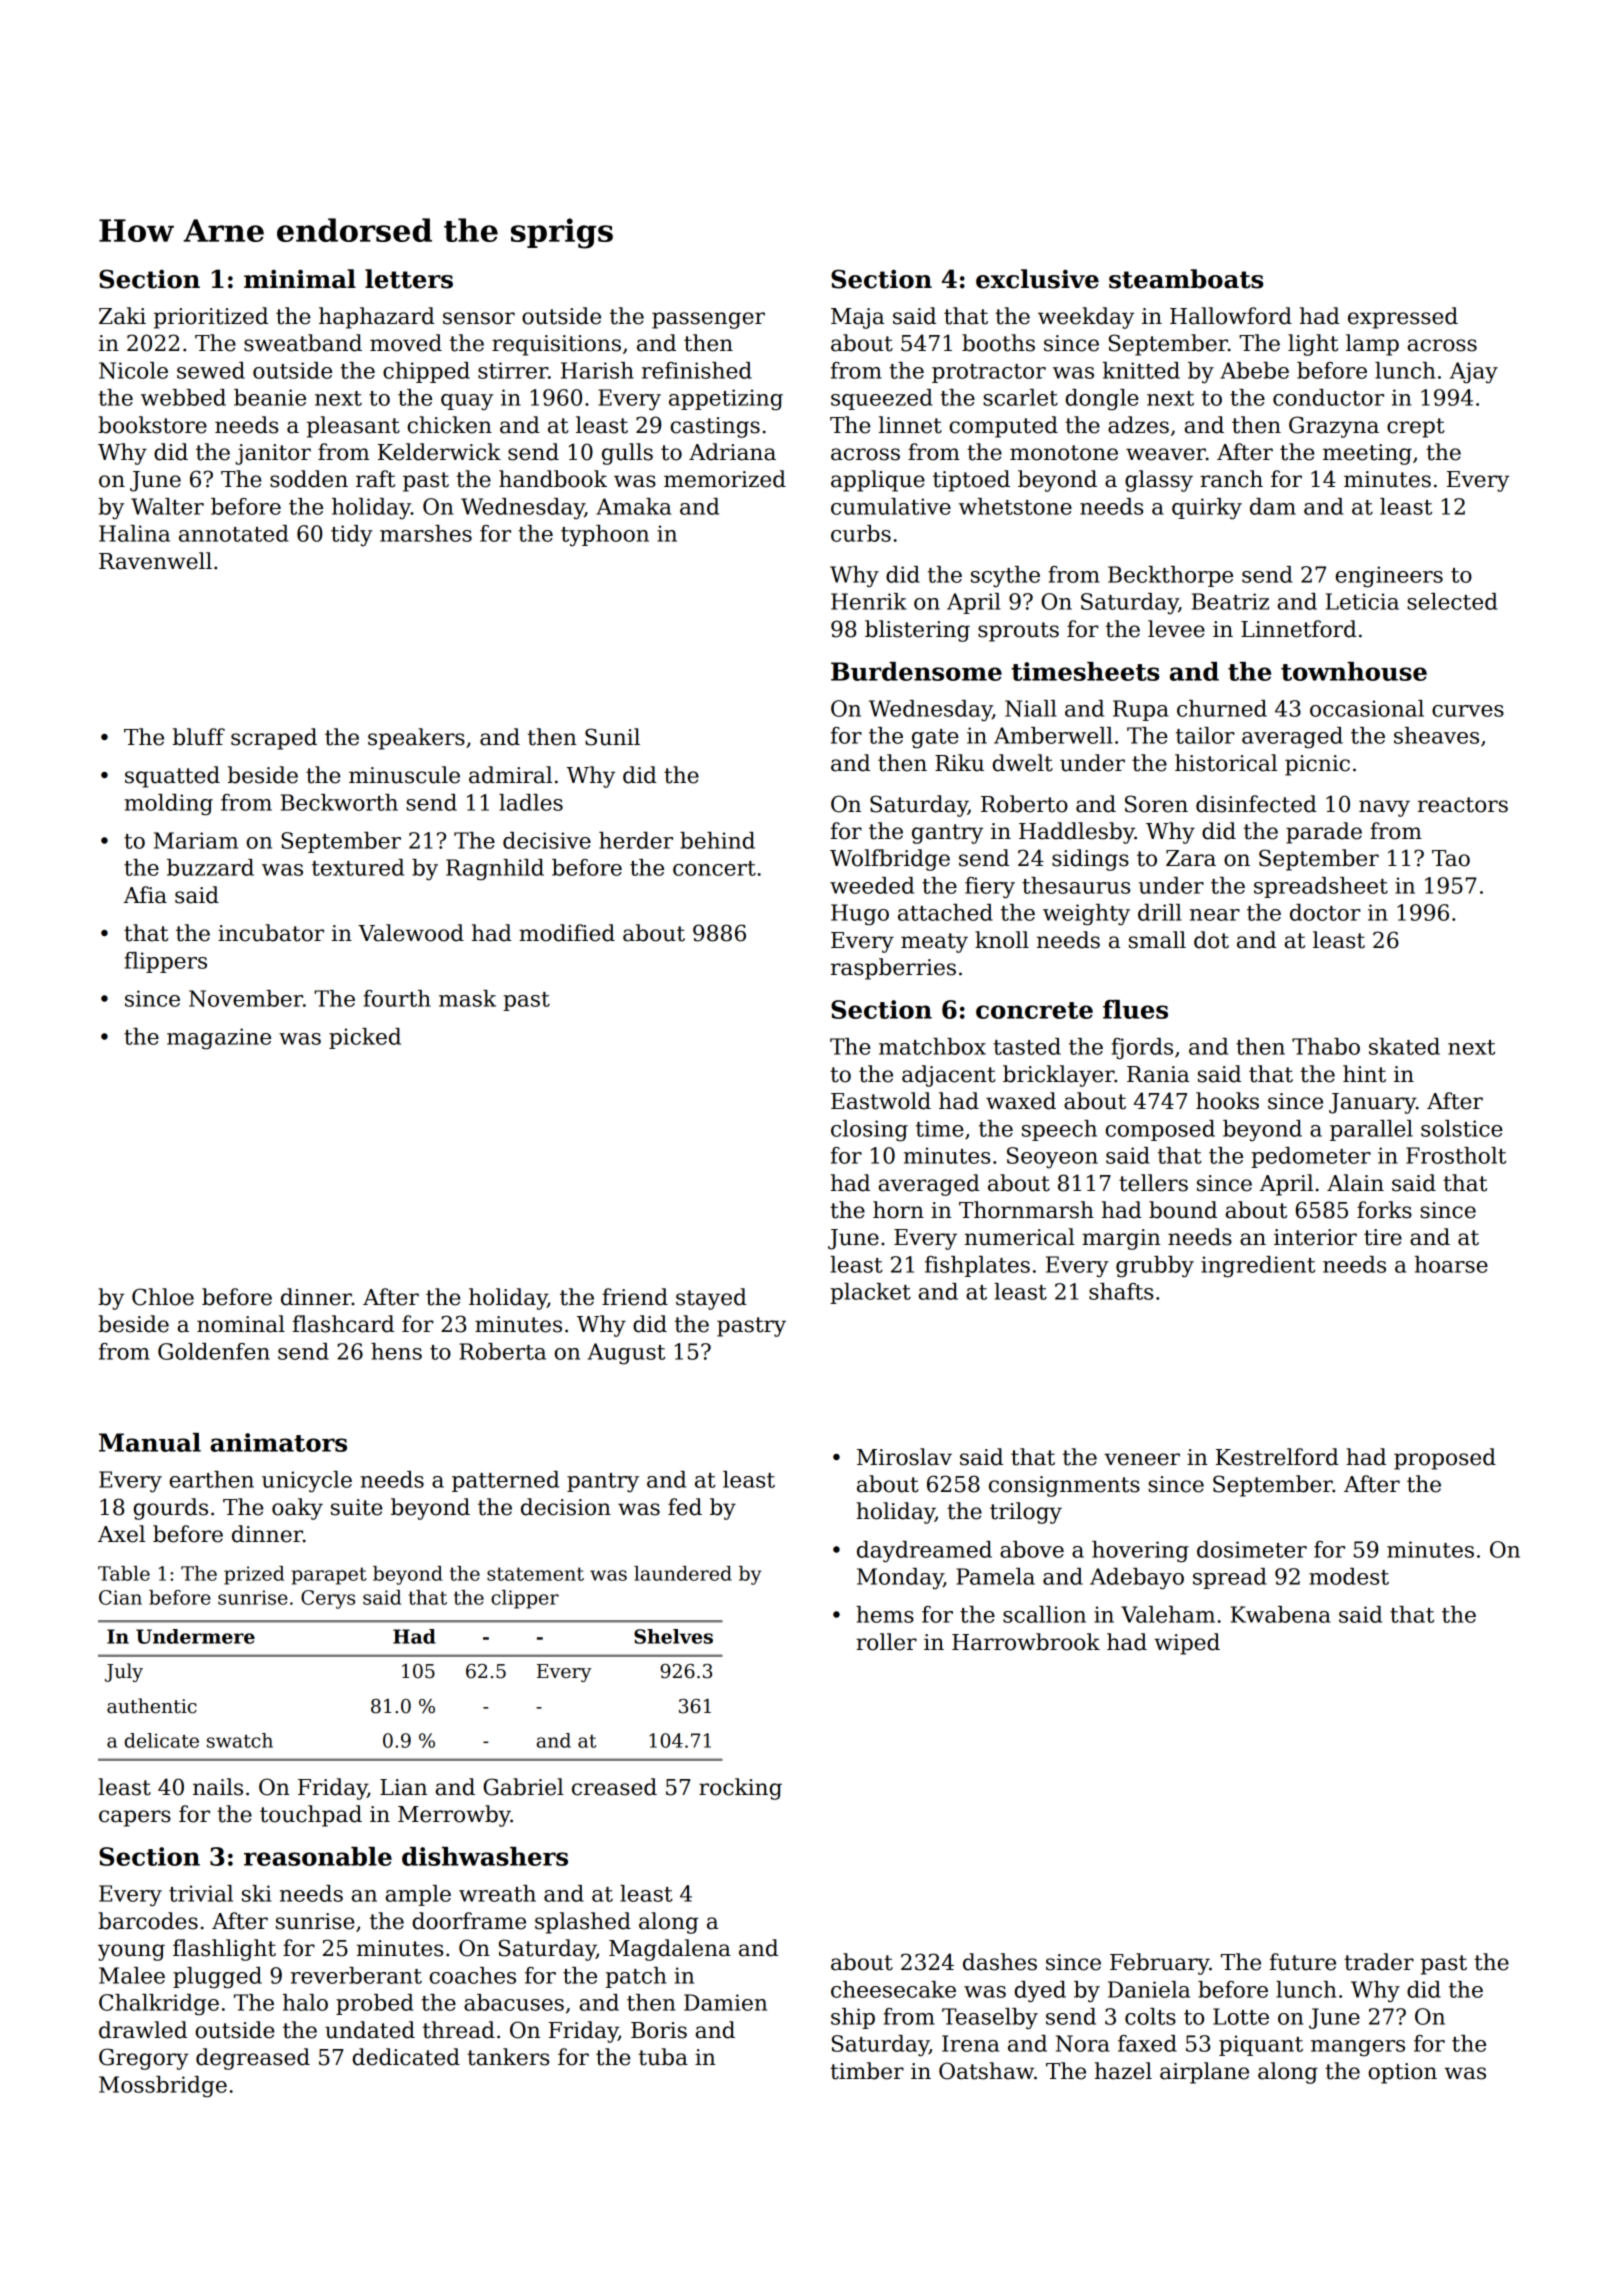 This document has width=1620, height=2292. Describe the element at coordinates (1349, 1576) in the document. I see `modest` at that location.
